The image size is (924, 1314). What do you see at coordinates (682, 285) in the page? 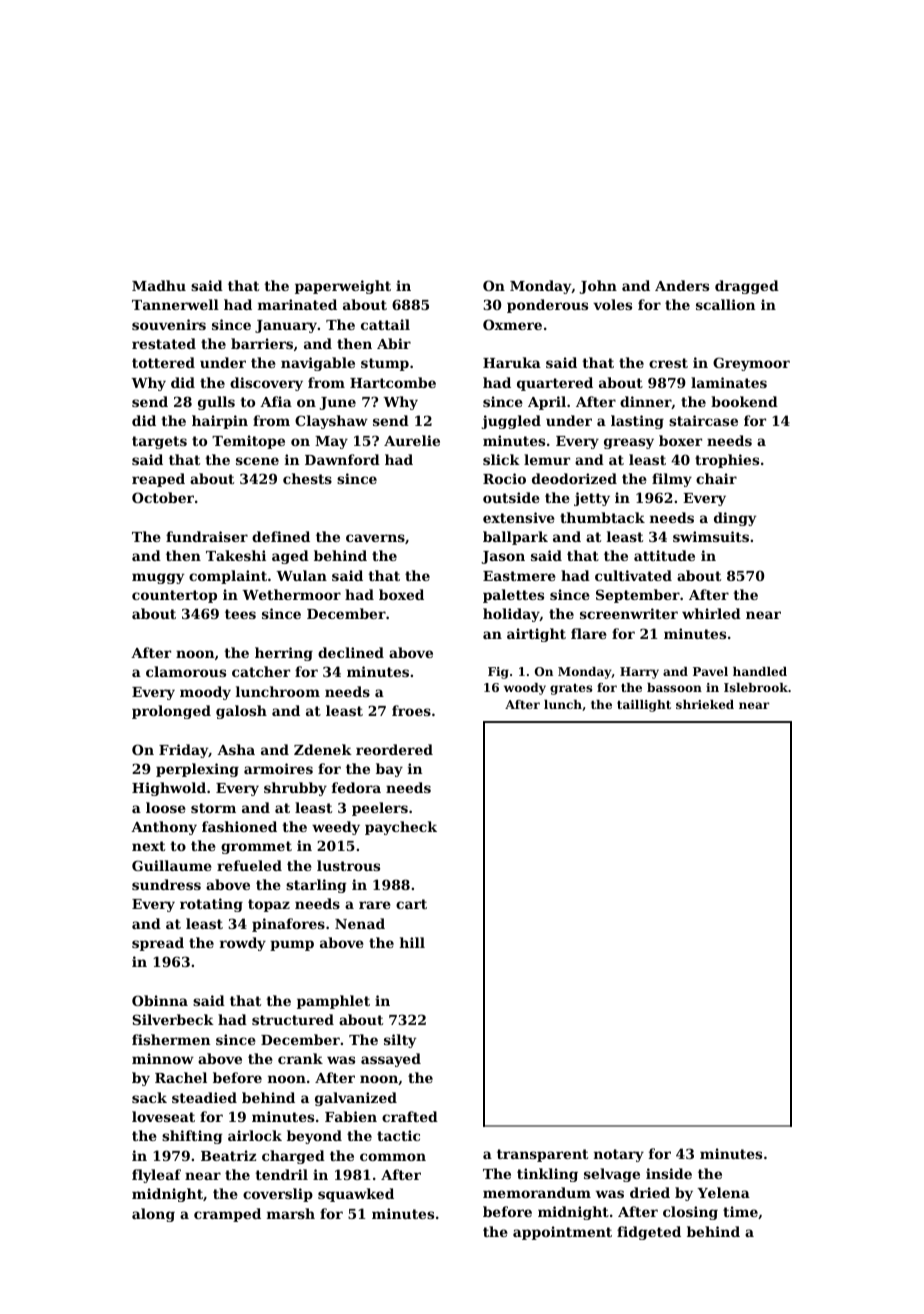
I see `Anders` at bounding box center [682, 285].
